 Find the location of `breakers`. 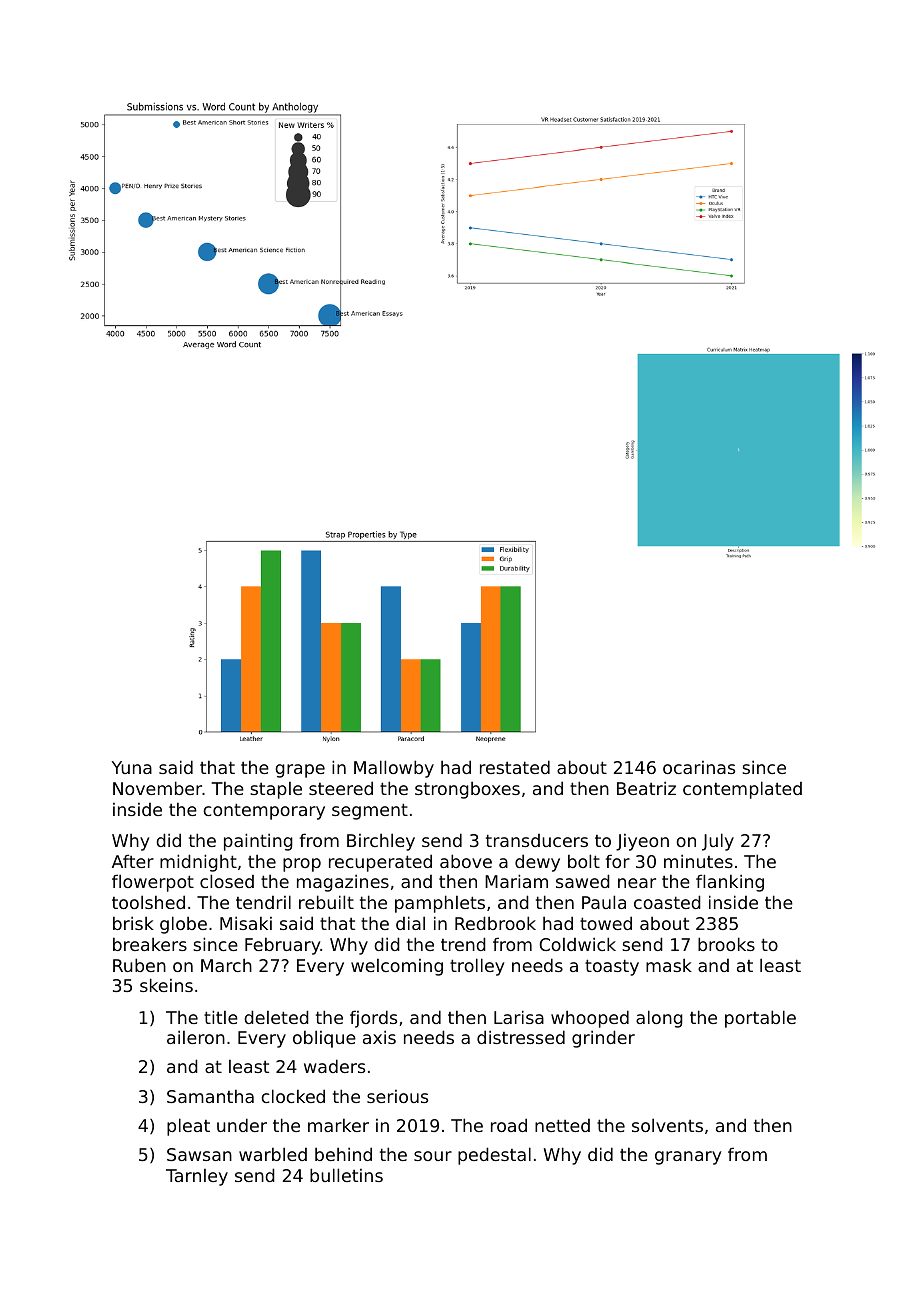

breakers is located at coordinates (150, 944).
